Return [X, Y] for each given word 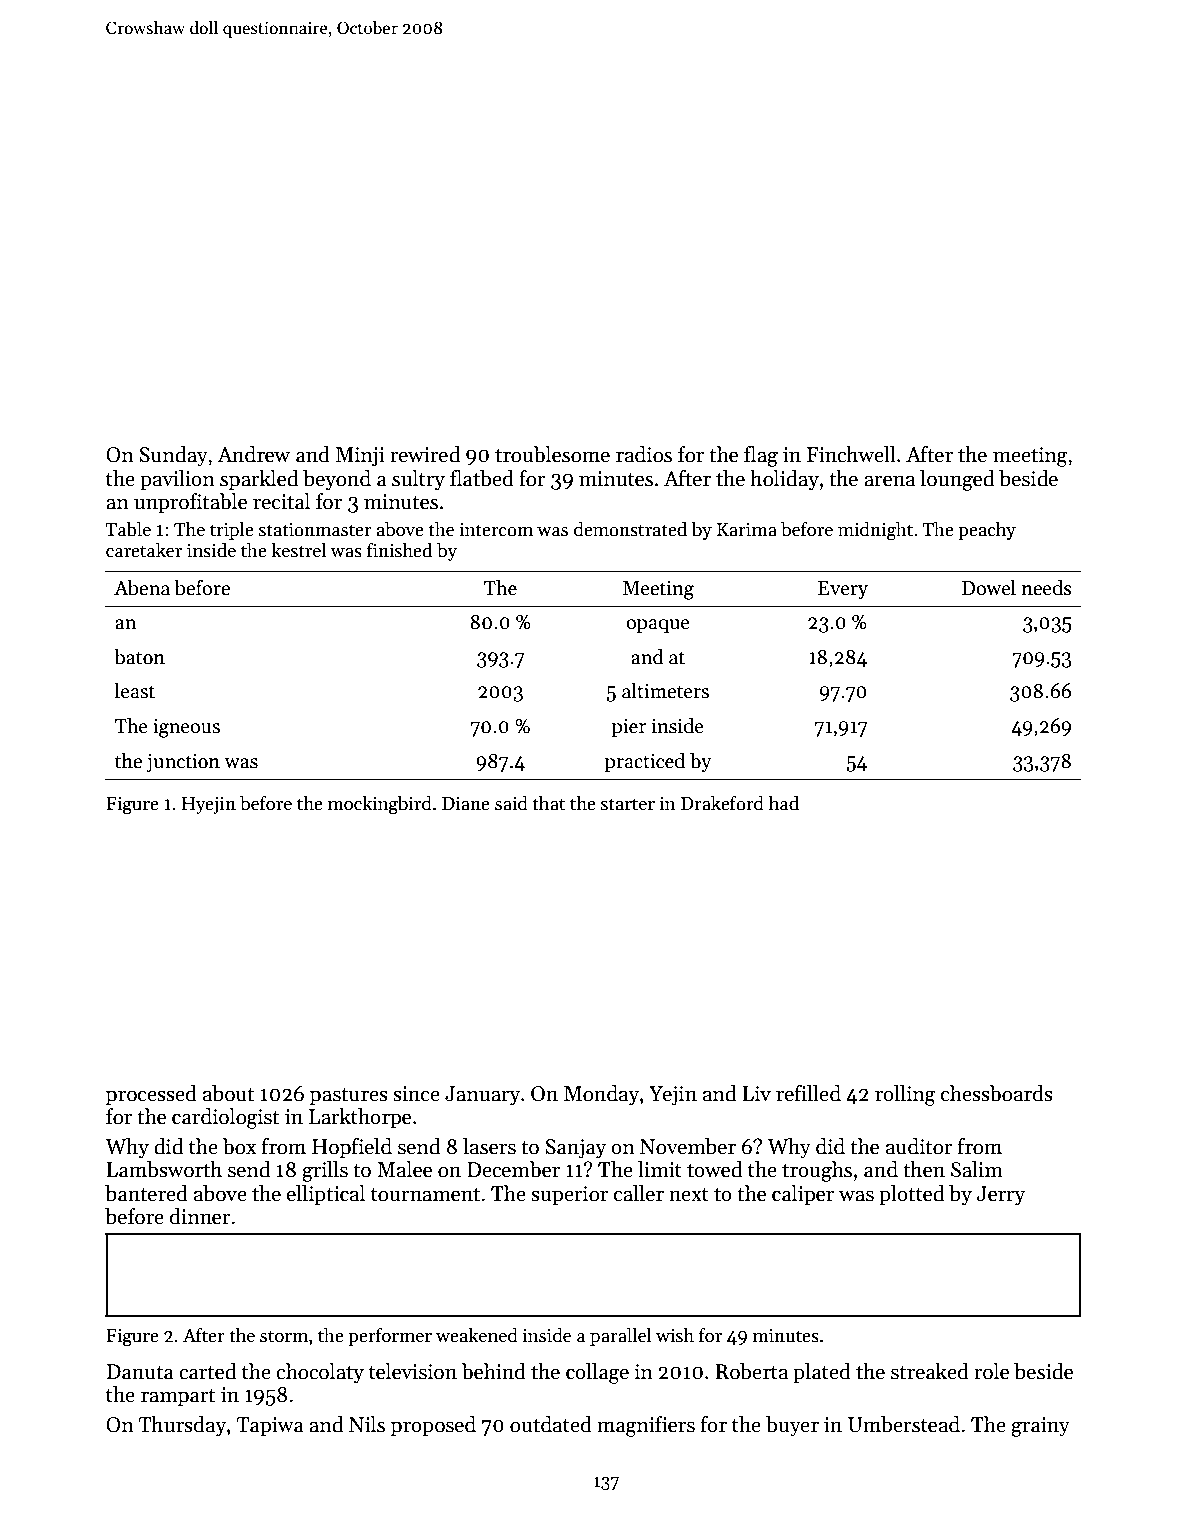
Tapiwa [270, 1427]
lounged [957, 480]
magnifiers [646, 1426]
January [482, 1096]
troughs [817, 1171]
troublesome [552, 454]
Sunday [173, 456]
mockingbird [380, 805]
